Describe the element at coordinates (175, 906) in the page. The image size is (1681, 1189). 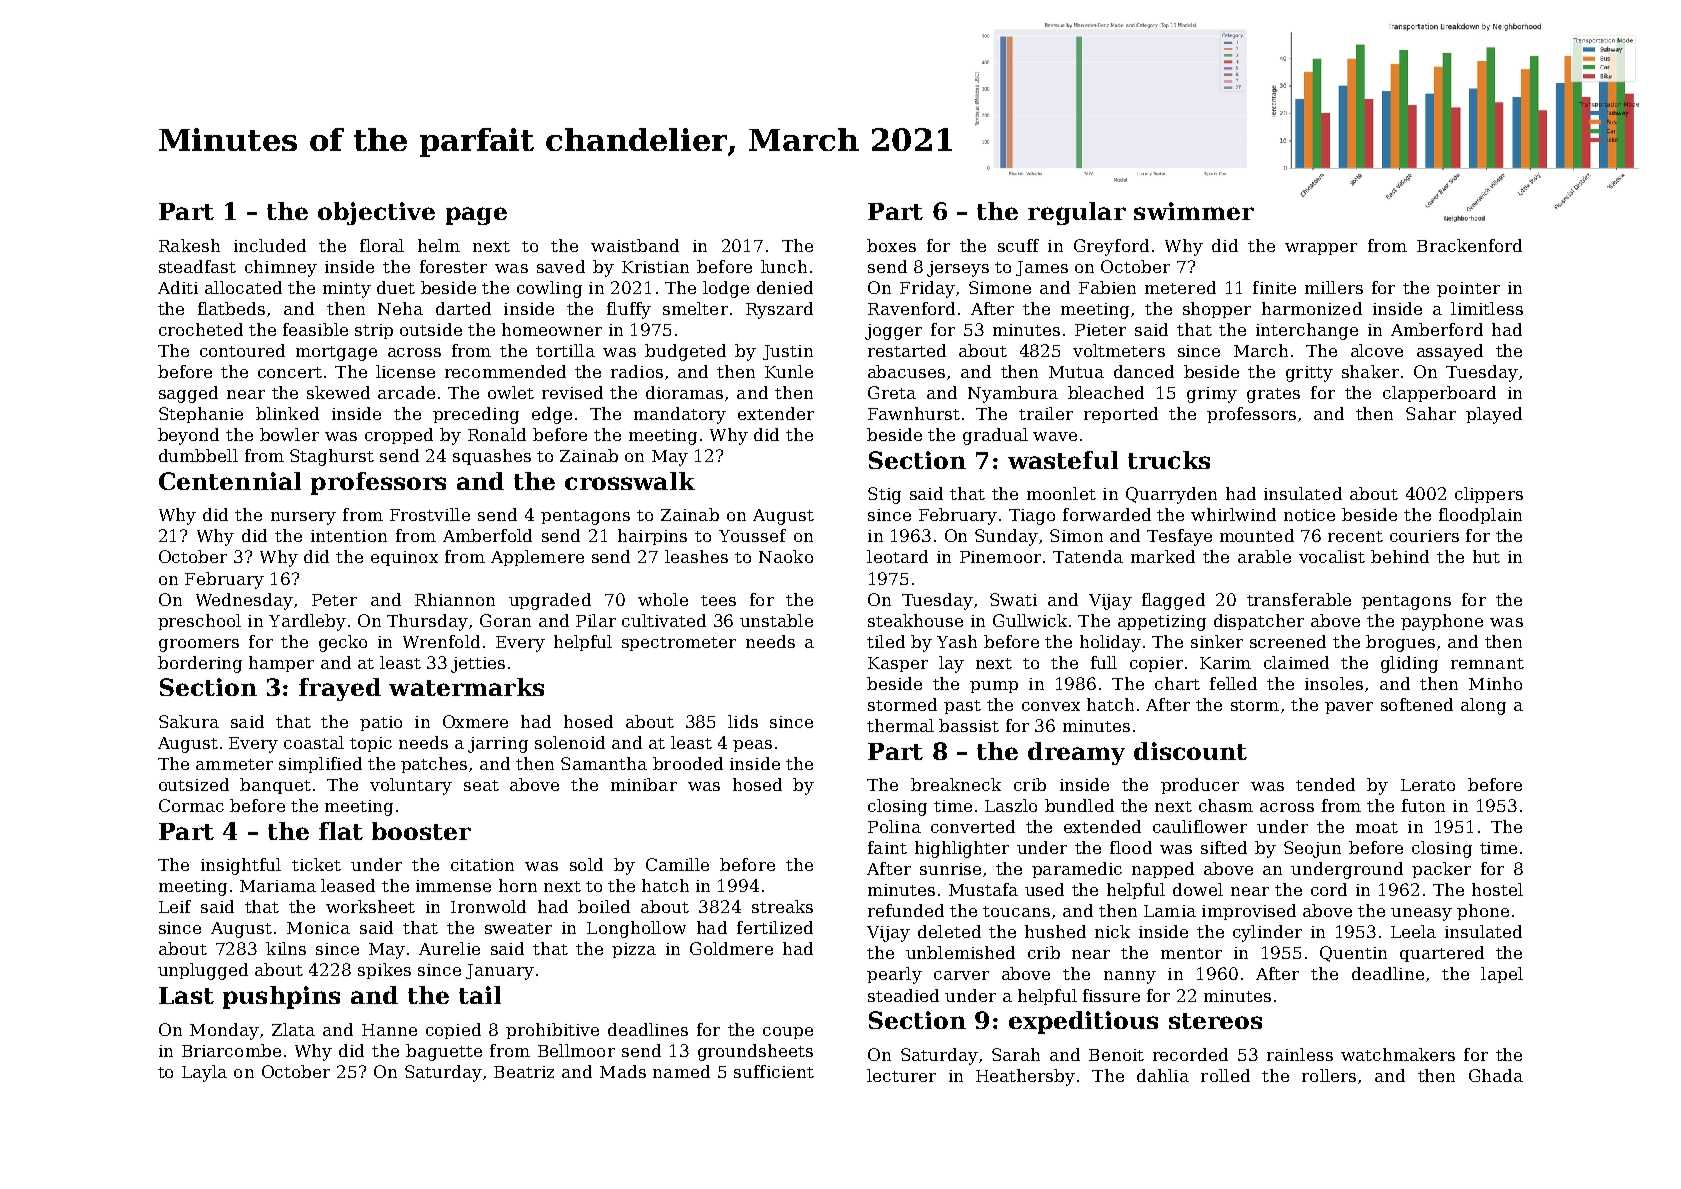
I see `Leif` at that location.
